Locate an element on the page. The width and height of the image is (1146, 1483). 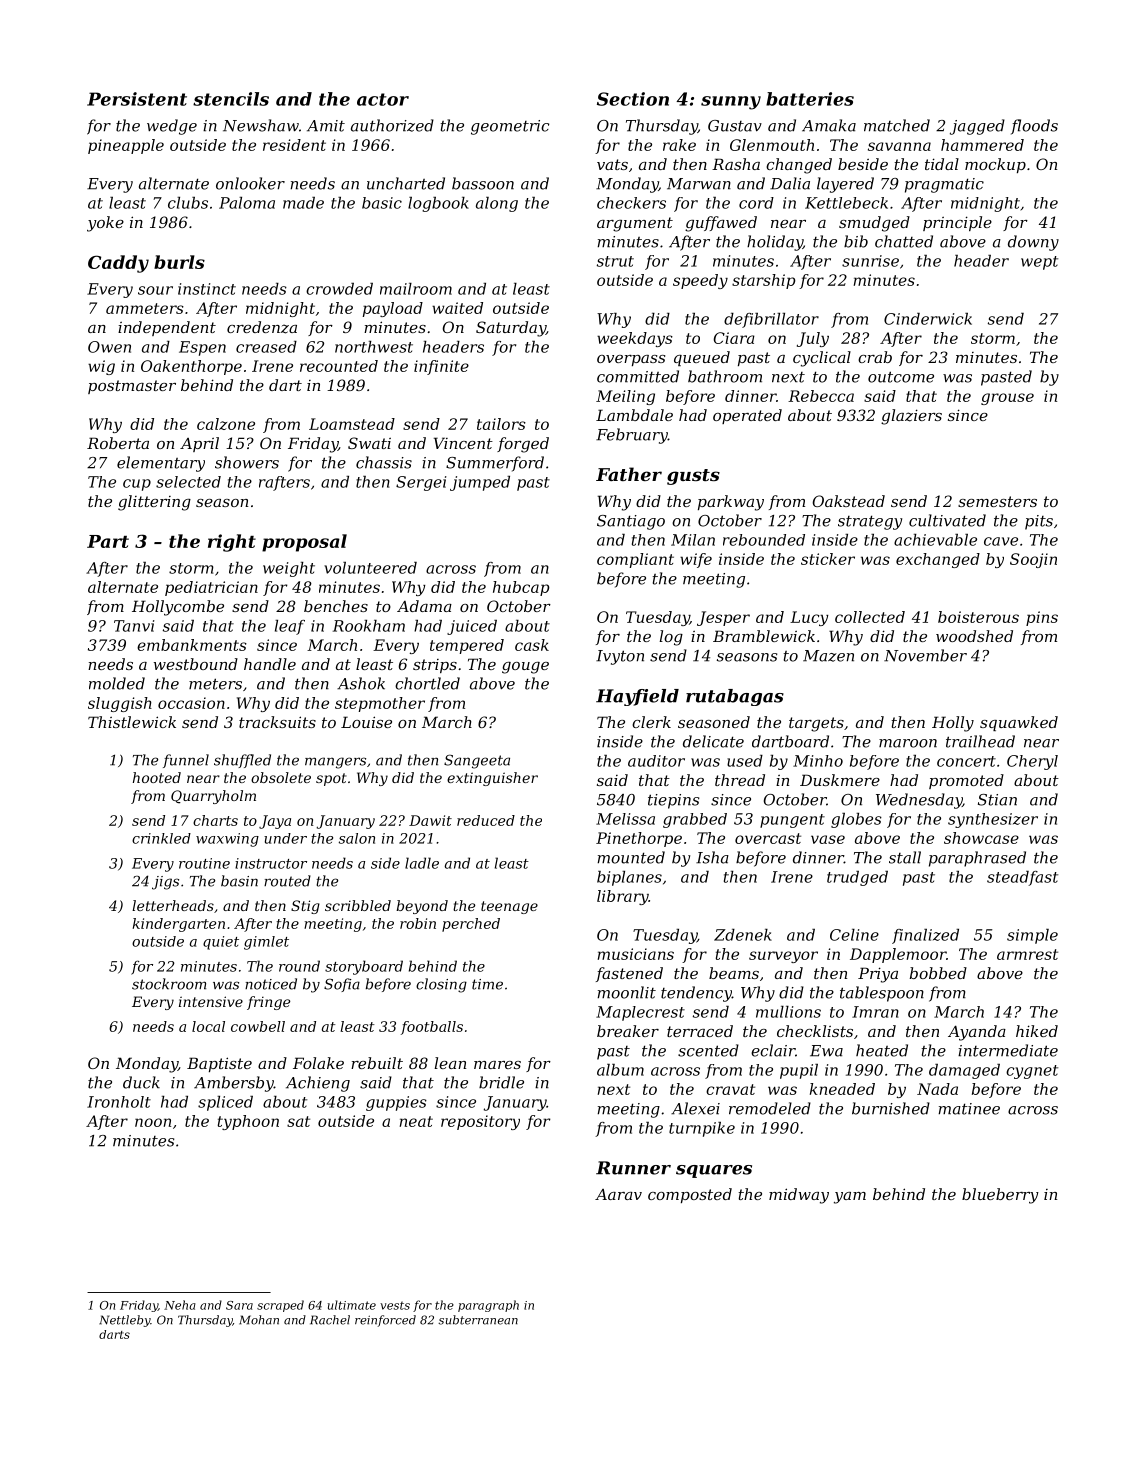
maroon is located at coordinates (908, 743).
